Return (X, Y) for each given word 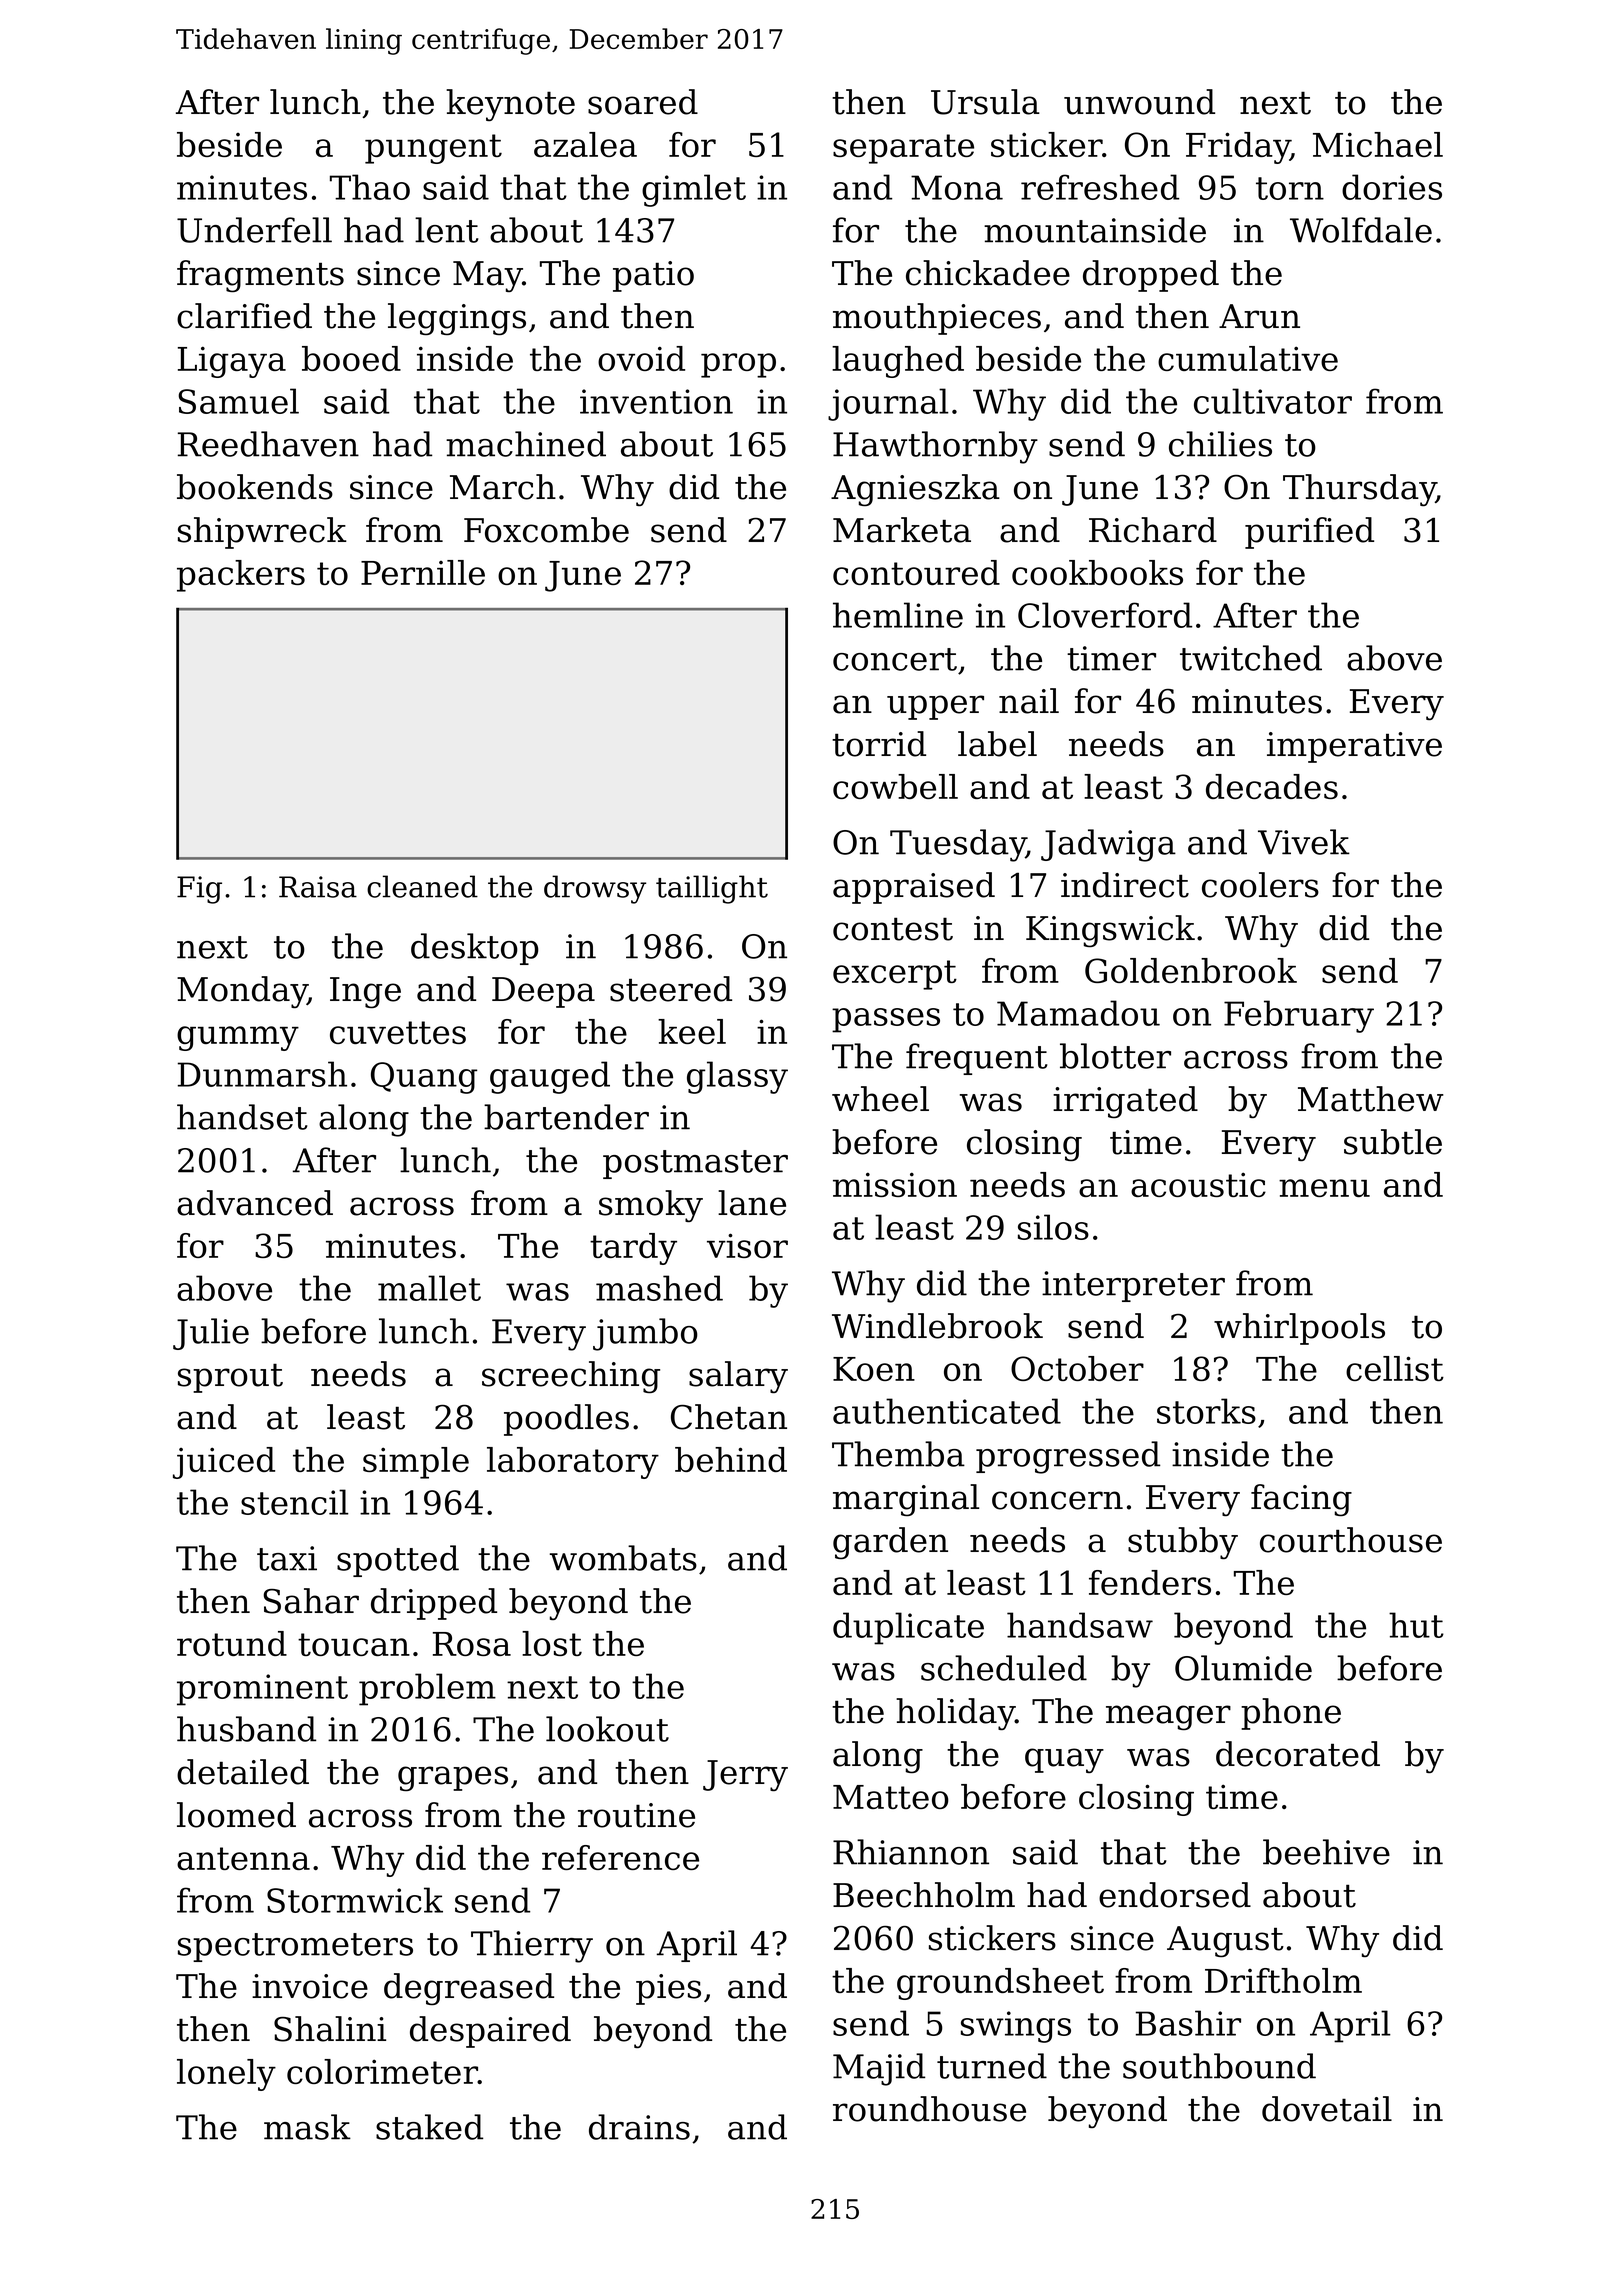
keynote (510, 105)
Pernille (423, 572)
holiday (955, 1714)
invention (656, 401)
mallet (429, 1288)
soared (643, 102)
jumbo (645, 1334)
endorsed (1175, 1895)
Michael (1378, 144)
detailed (243, 1772)
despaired (490, 2032)
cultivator (1273, 401)
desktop (475, 949)
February (1299, 1016)
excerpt (895, 975)
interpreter (1133, 1286)
